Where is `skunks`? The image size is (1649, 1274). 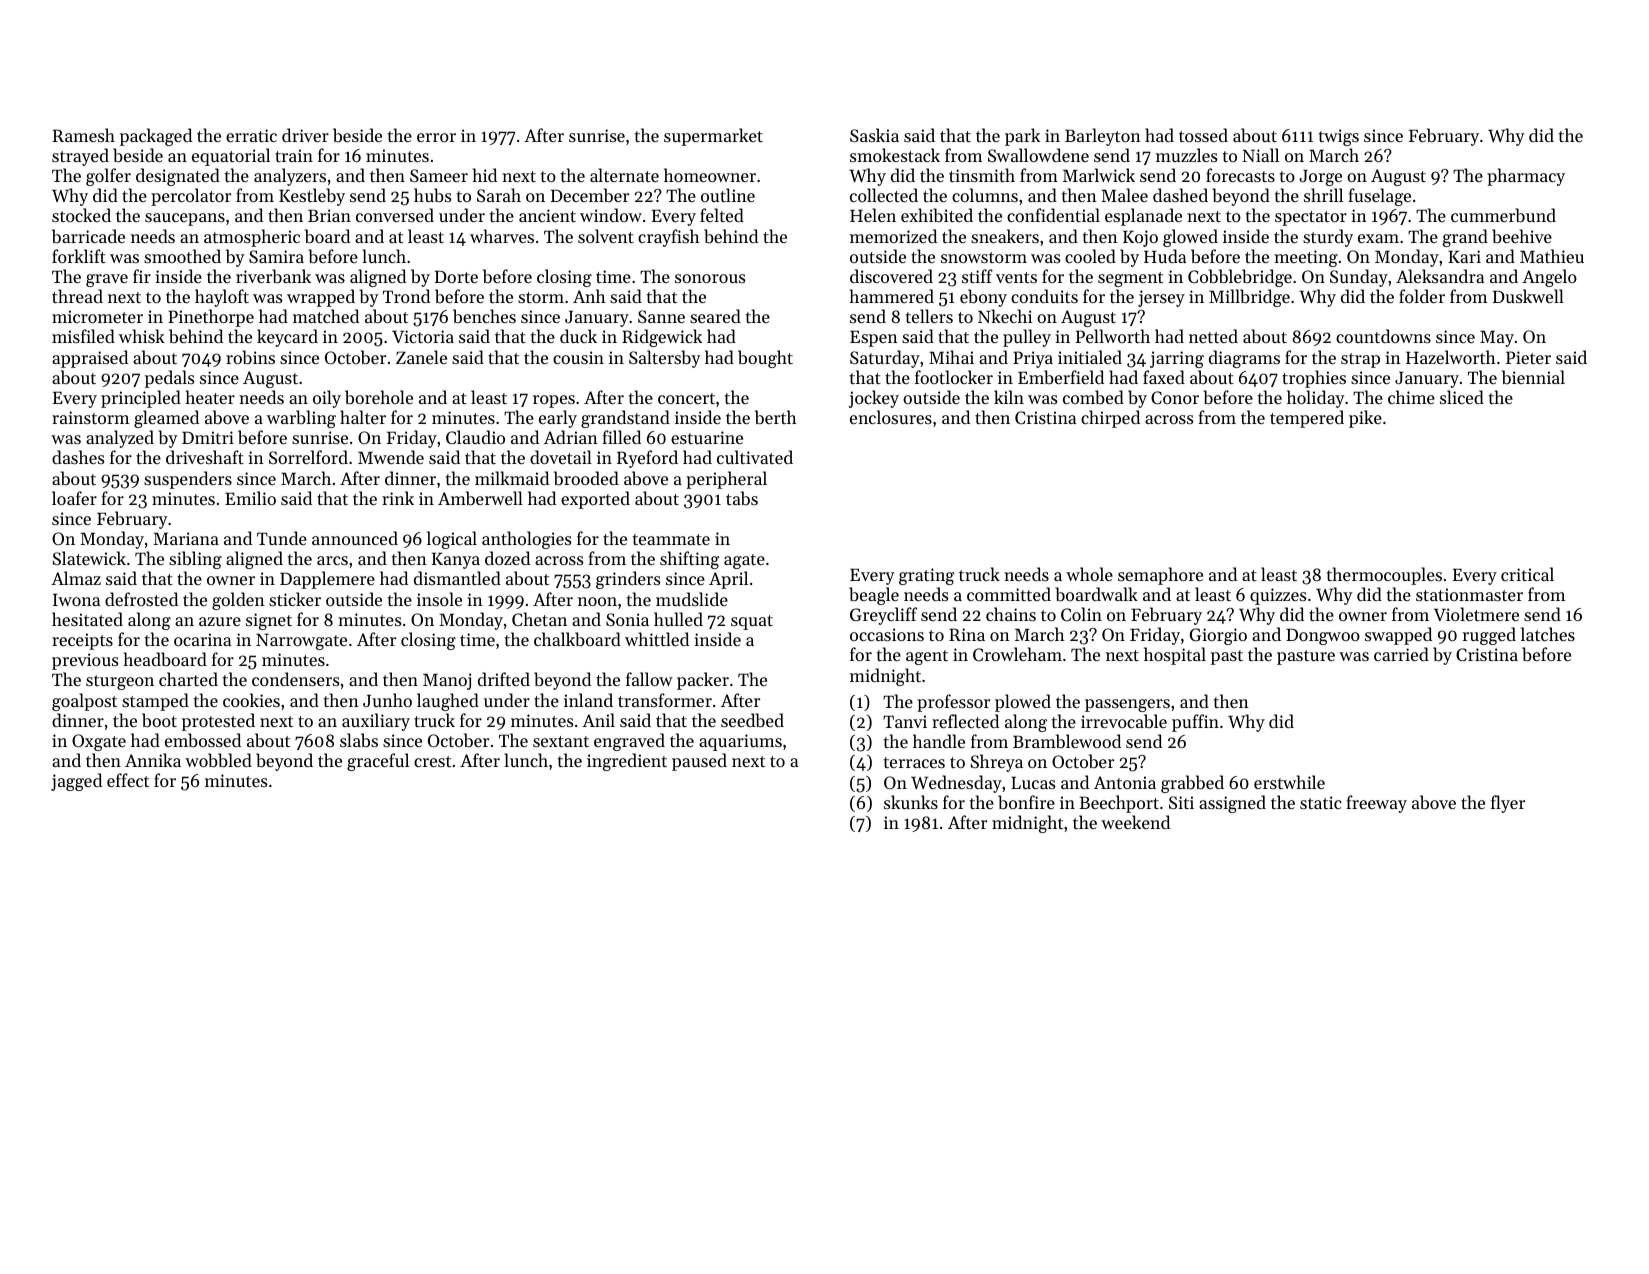
skunks is located at coordinates (911, 802).
